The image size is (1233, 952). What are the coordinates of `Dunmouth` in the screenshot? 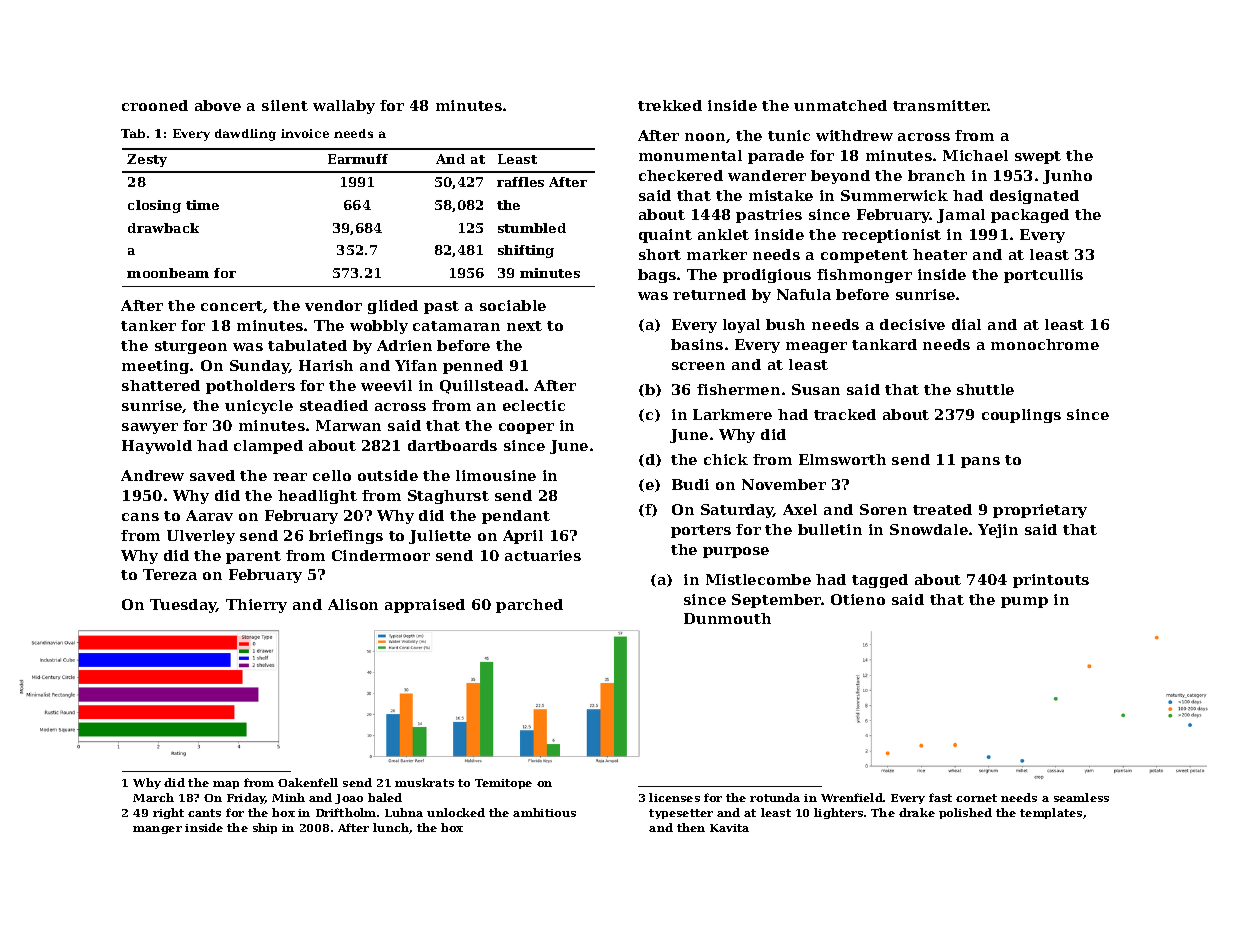 It's located at (727, 618).
